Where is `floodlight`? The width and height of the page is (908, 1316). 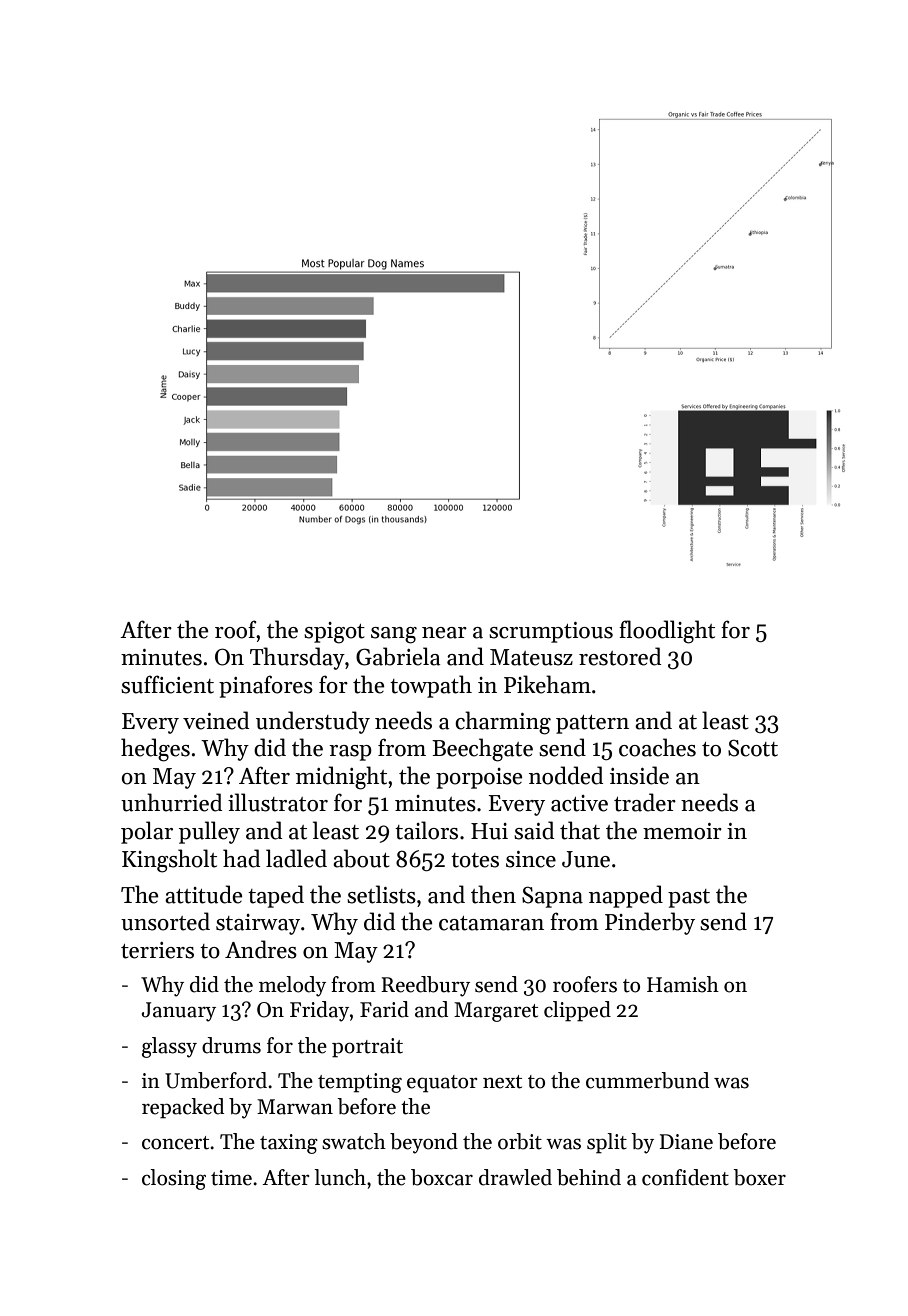 floodlight is located at coordinates (667, 632).
